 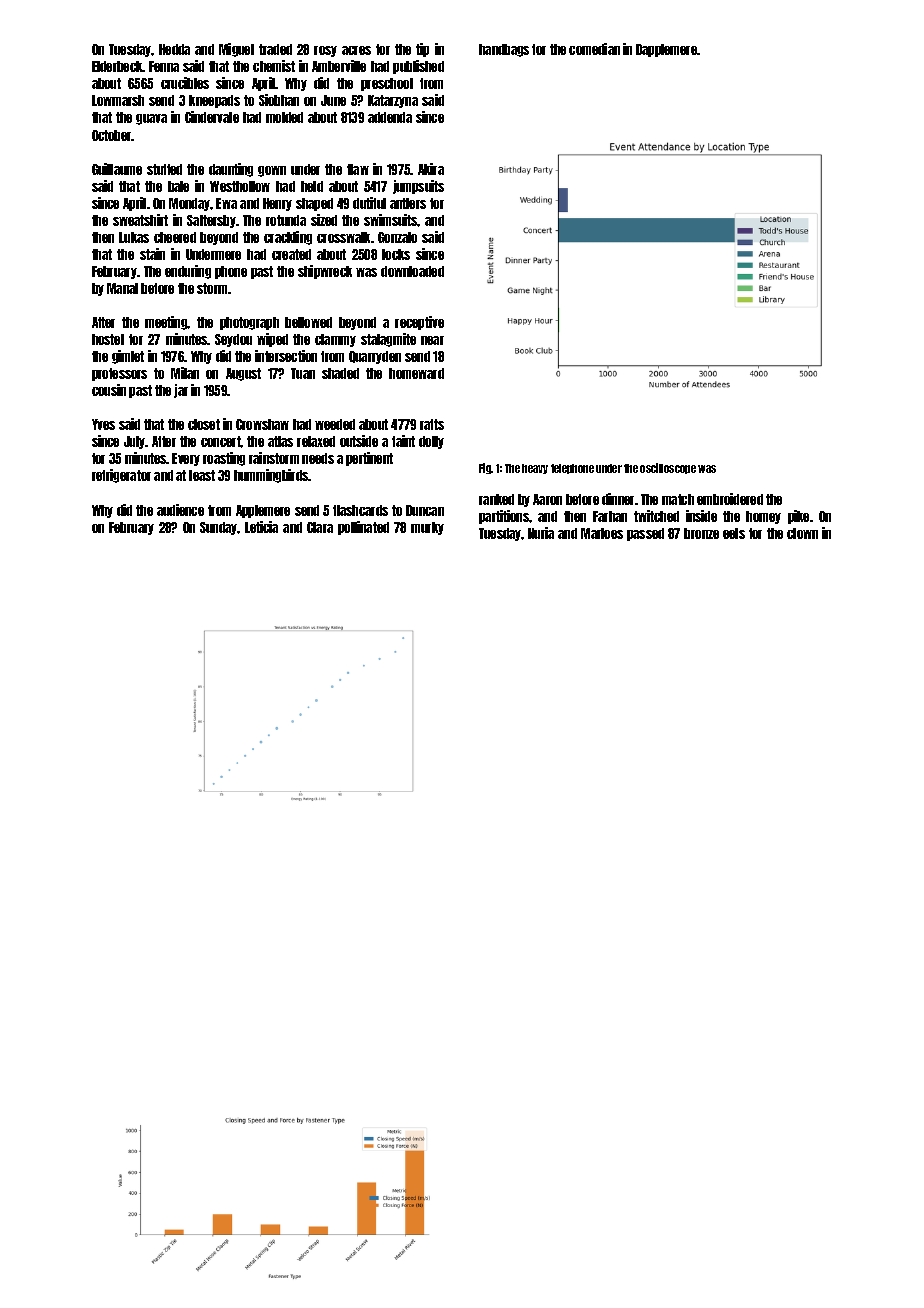 What do you see at coordinates (418, 187) in the image?
I see `jumpsuits` at bounding box center [418, 187].
